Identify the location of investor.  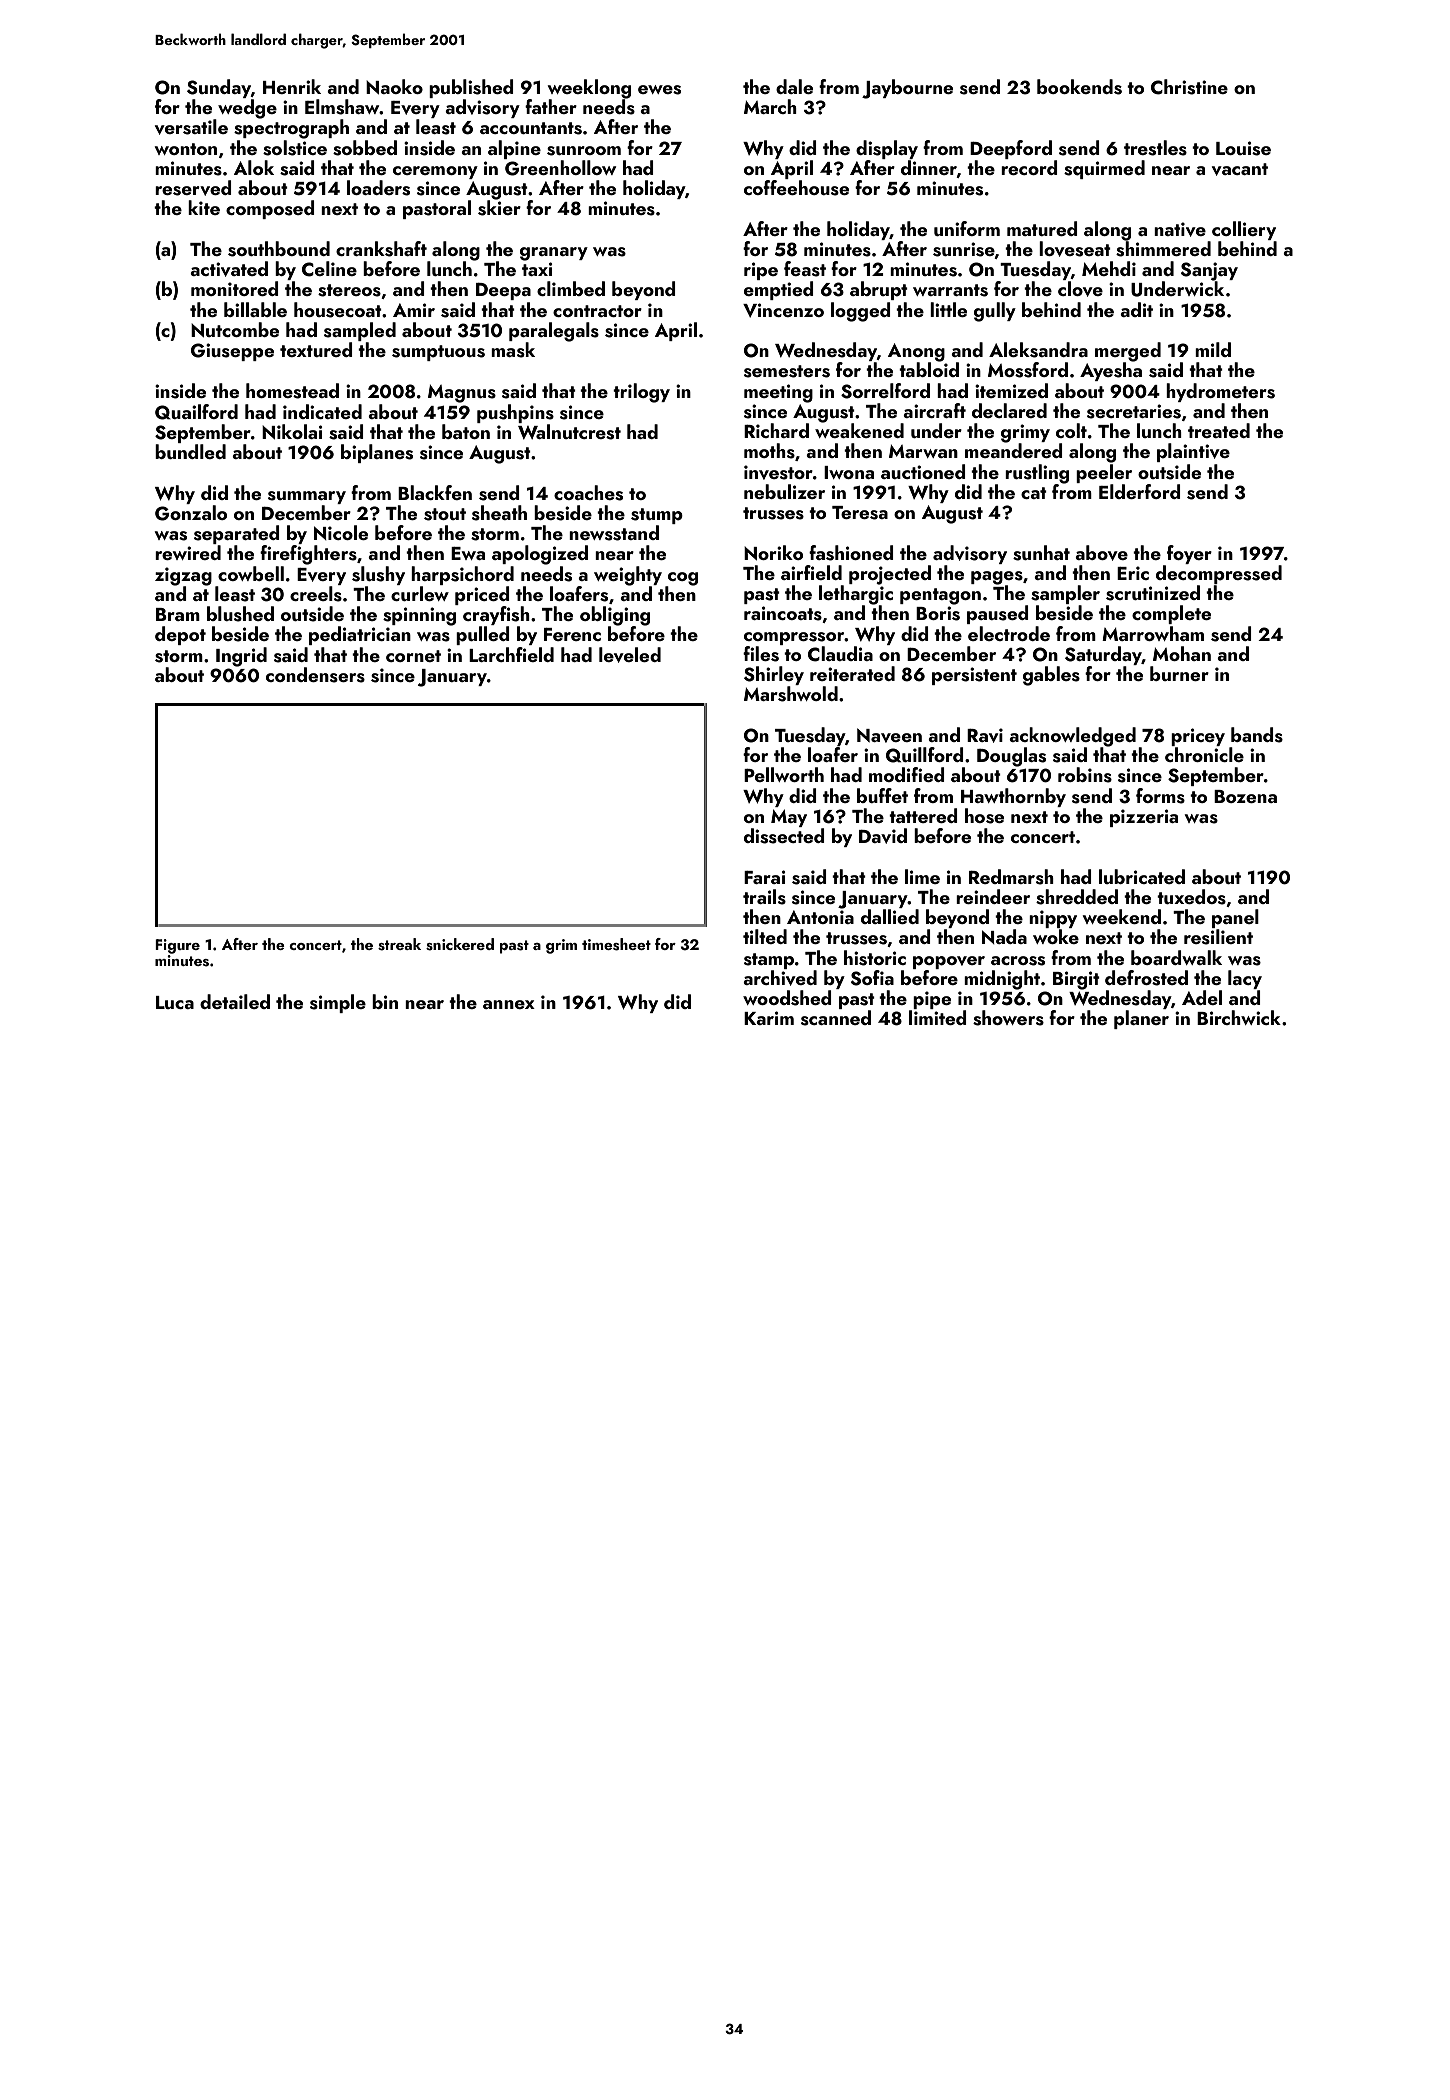
(778, 472).
